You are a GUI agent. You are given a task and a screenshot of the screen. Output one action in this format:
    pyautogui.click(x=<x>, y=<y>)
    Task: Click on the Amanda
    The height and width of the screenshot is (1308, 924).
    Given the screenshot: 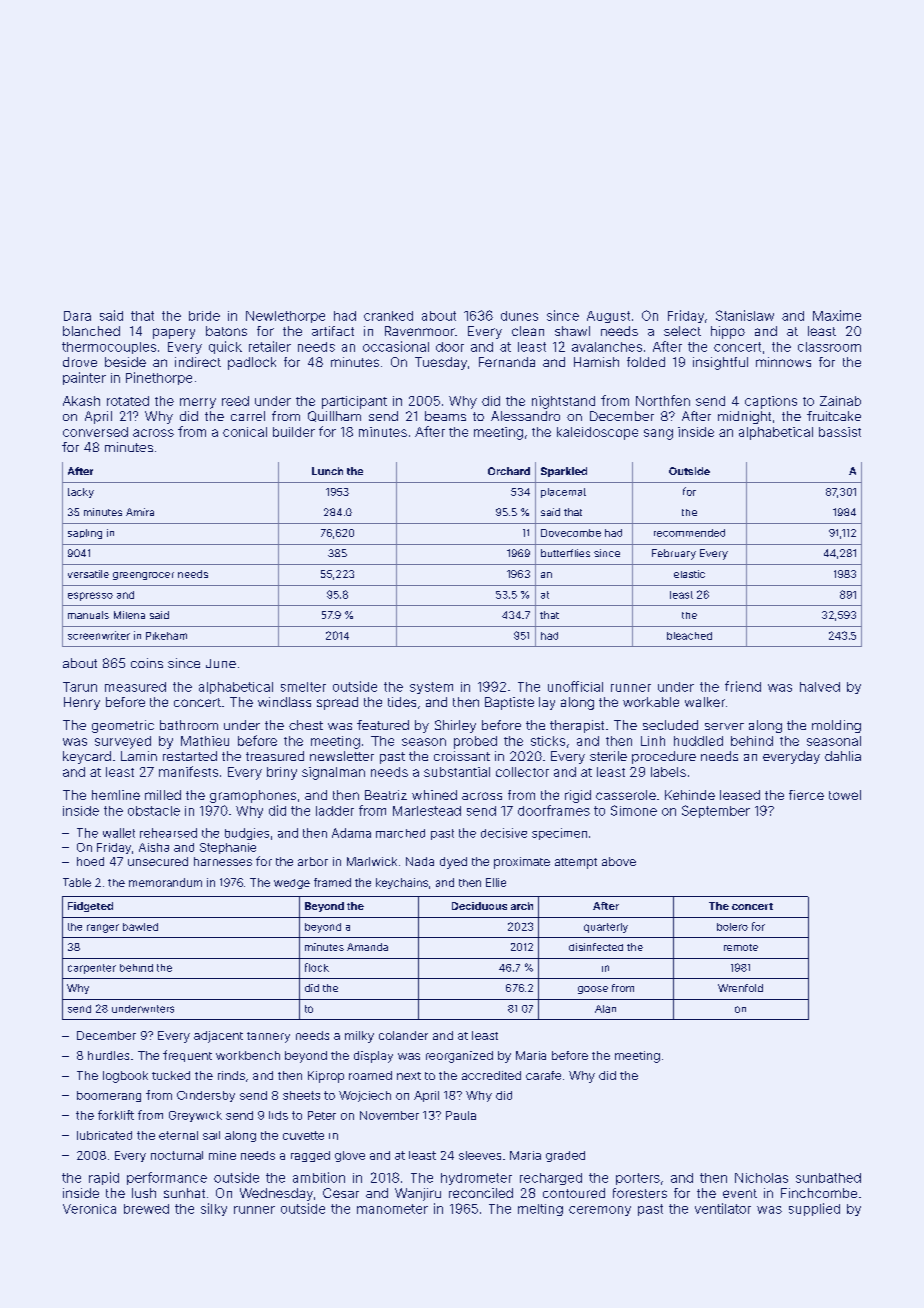 What is the action you would take?
    pyautogui.click(x=367, y=947)
